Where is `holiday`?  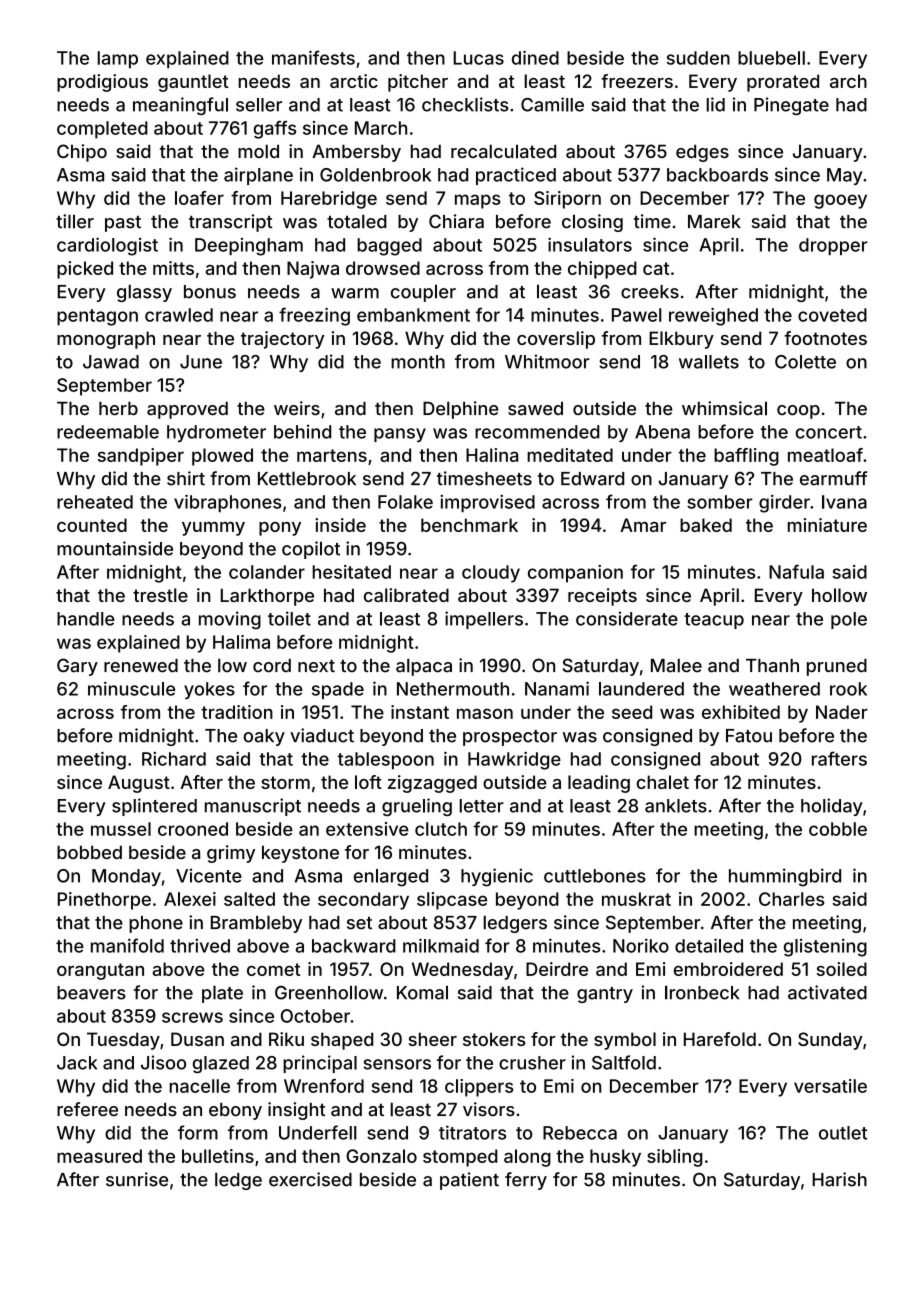 holiday is located at coordinates (832, 807).
